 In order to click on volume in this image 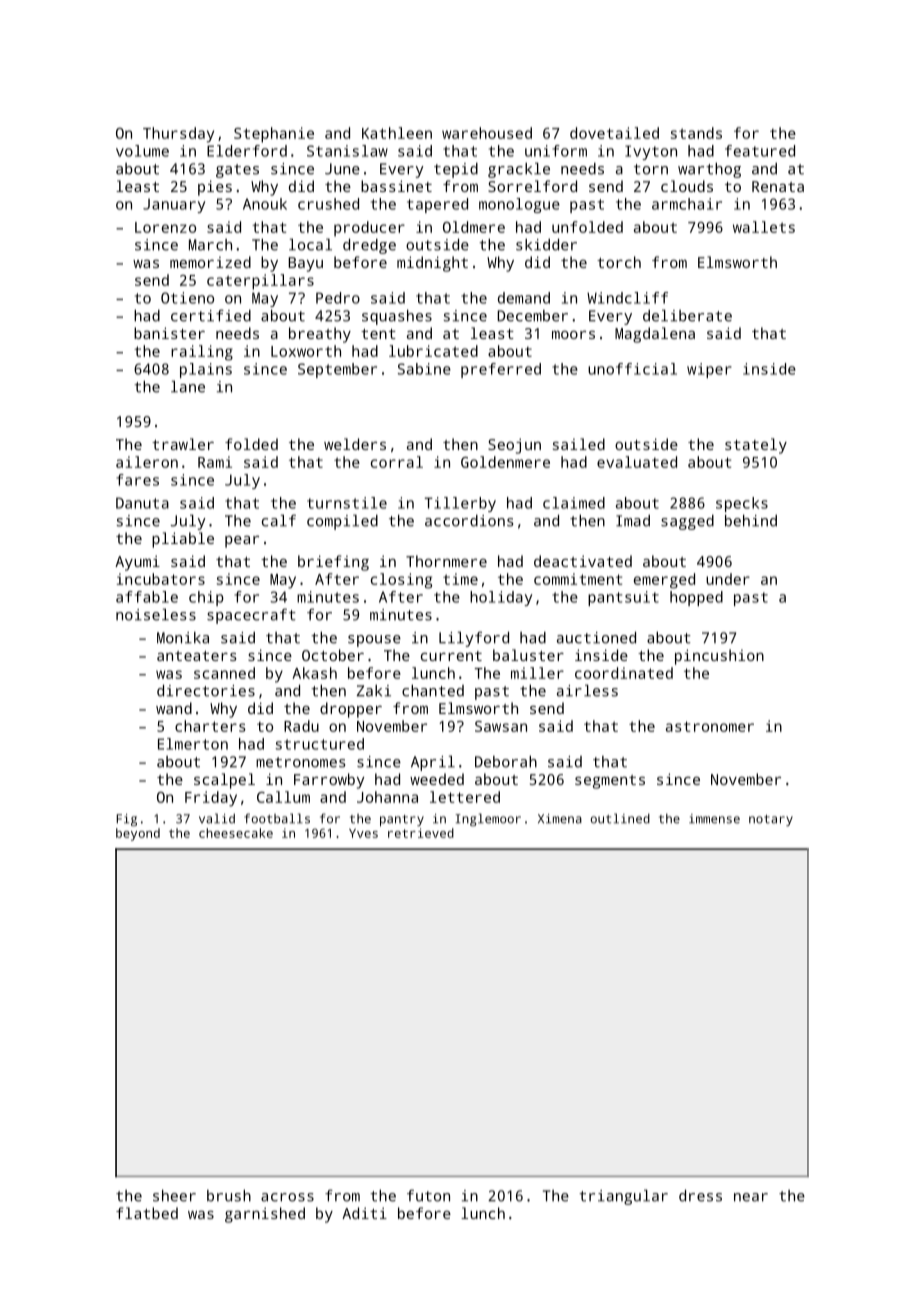, I will do `click(142, 151)`.
